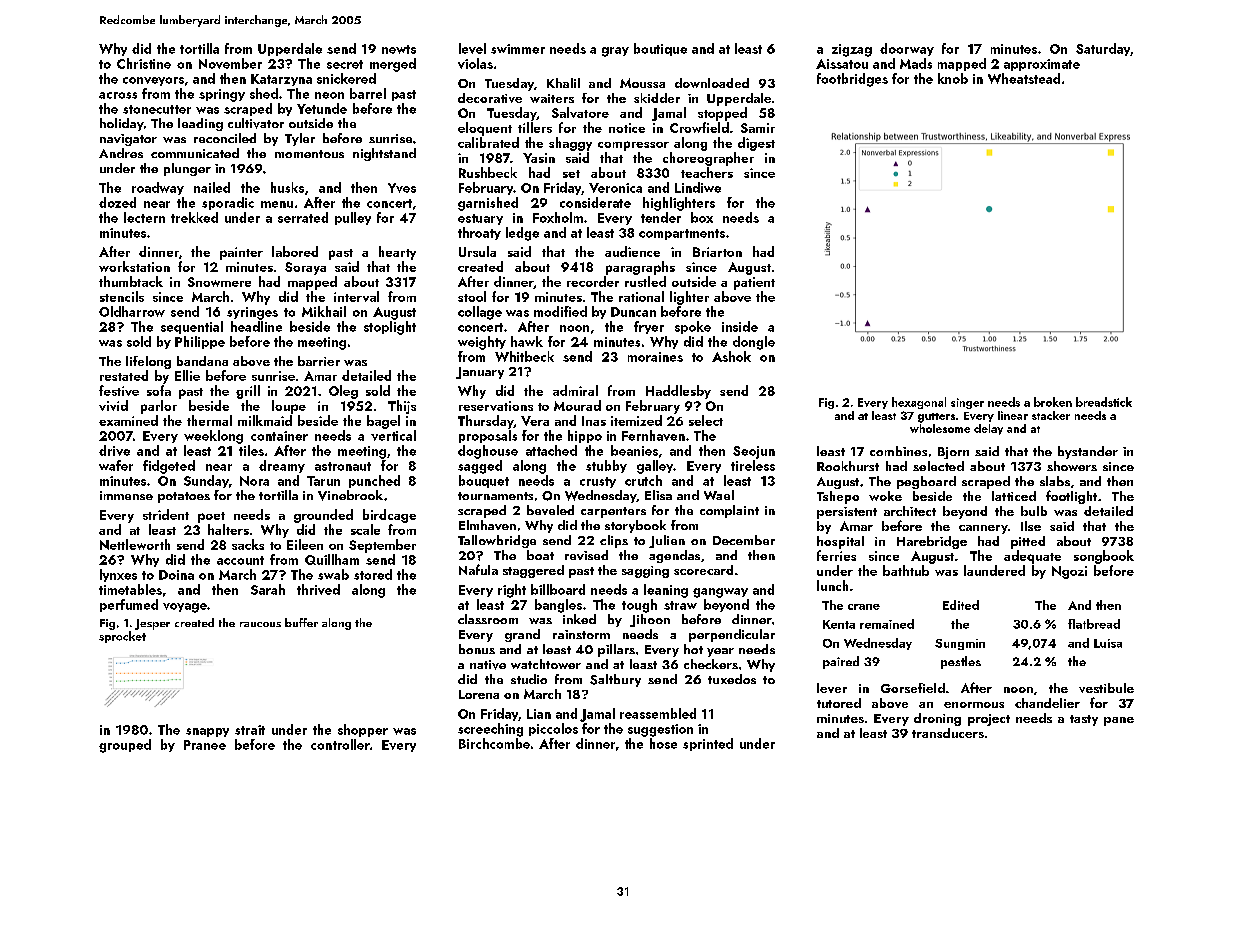  Describe the element at coordinates (518, 49) in the screenshot. I see `swimmer` at that location.
